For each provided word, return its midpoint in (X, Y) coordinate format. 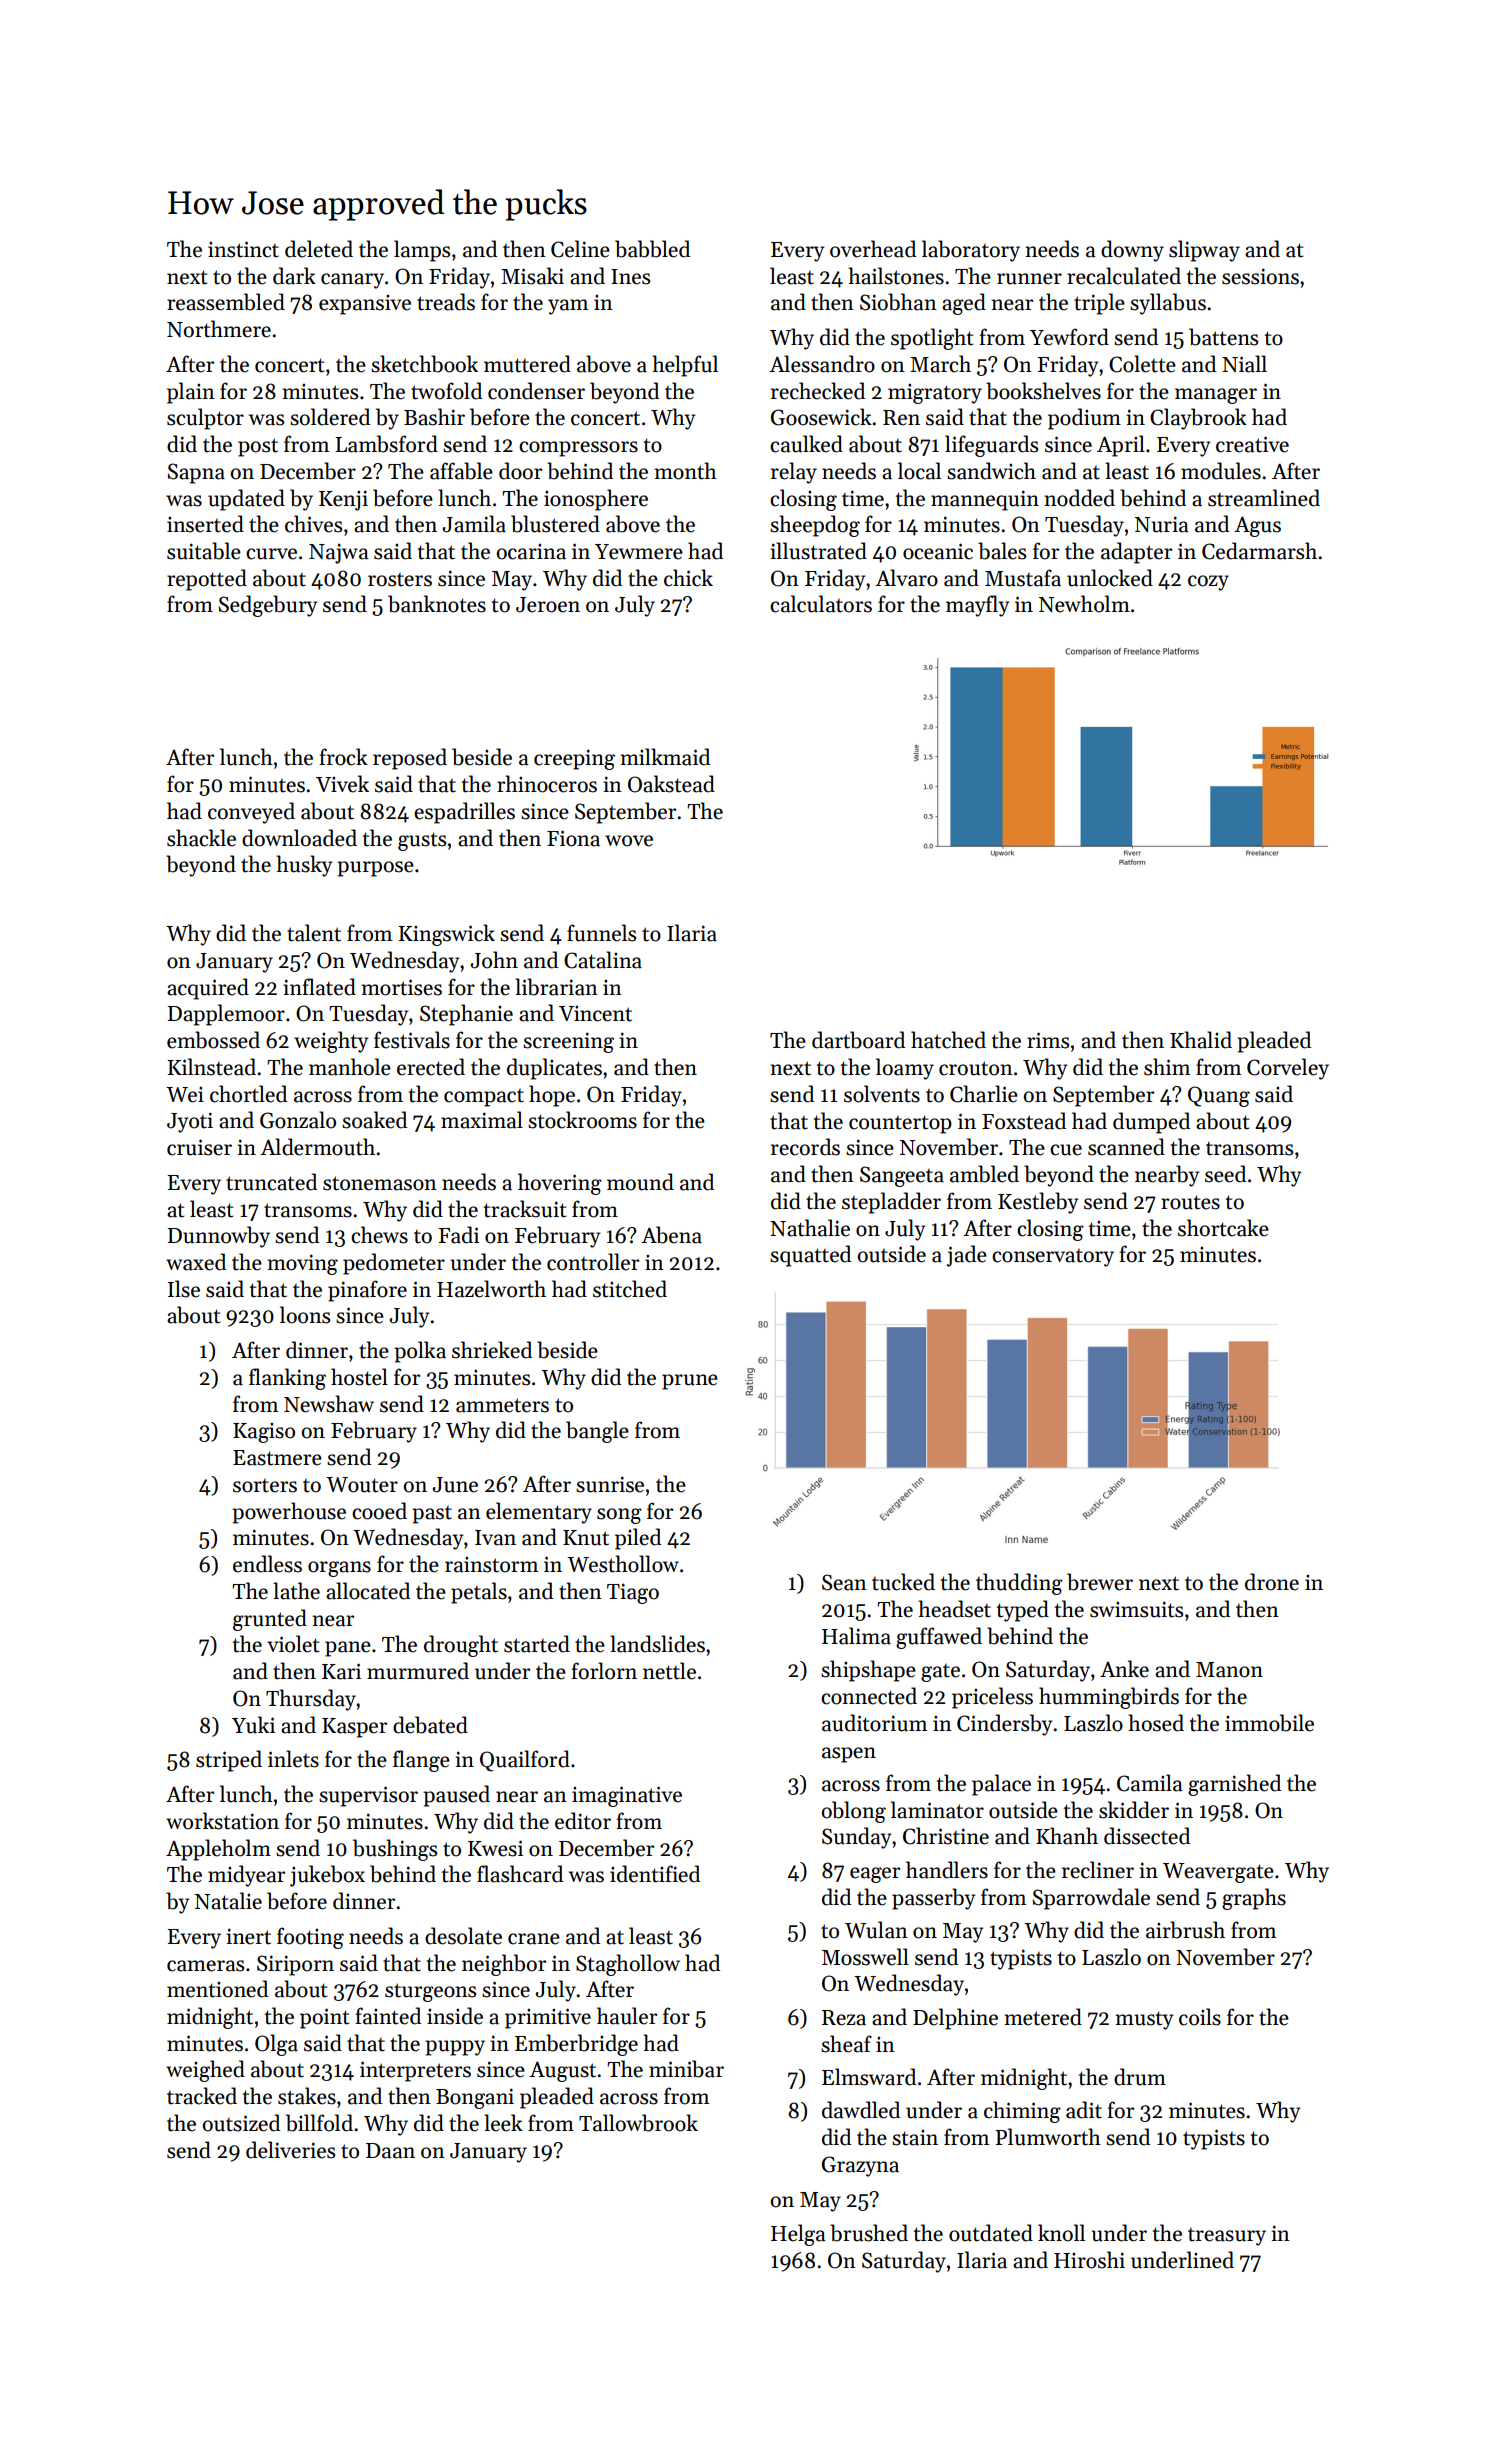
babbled (652, 249)
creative (1252, 444)
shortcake (1223, 1228)
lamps (422, 251)
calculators (821, 604)
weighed (205, 2071)
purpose (375, 869)
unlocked (1110, 578)
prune (690, 1382)
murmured (418, 1671)
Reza (844, 2018)
